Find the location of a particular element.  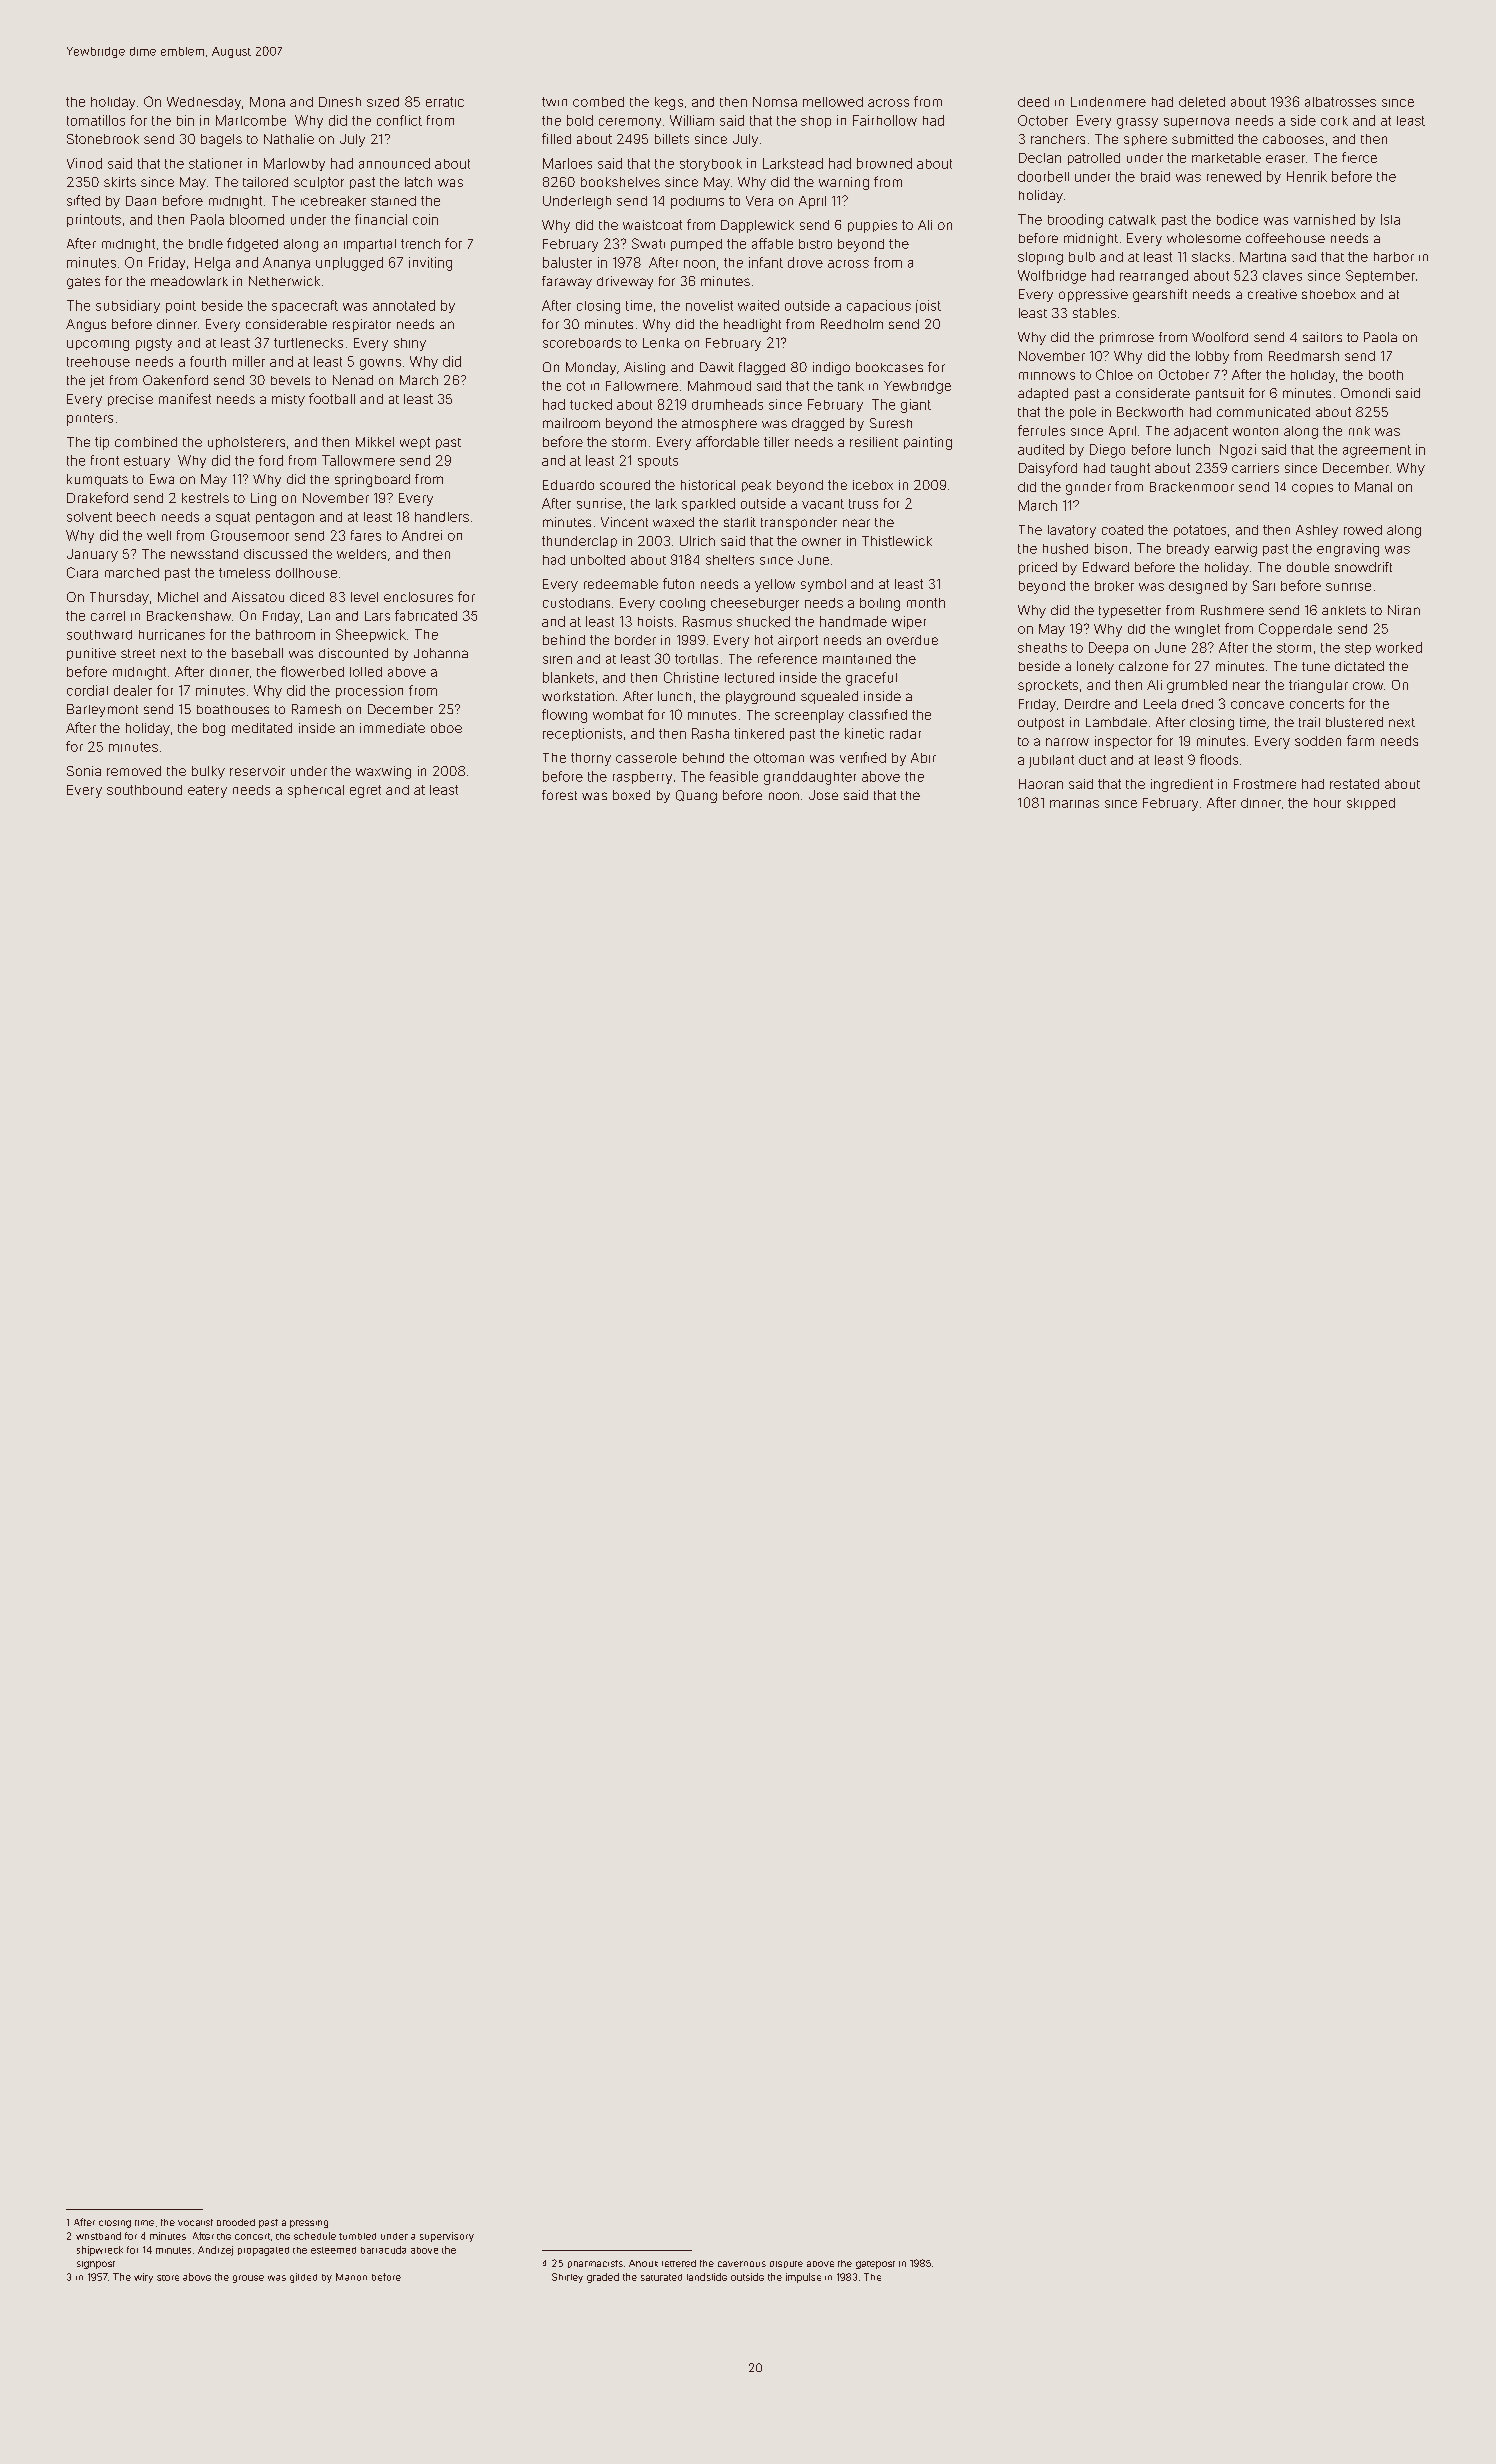

vocalist is located at coordinates (195, 2222).
